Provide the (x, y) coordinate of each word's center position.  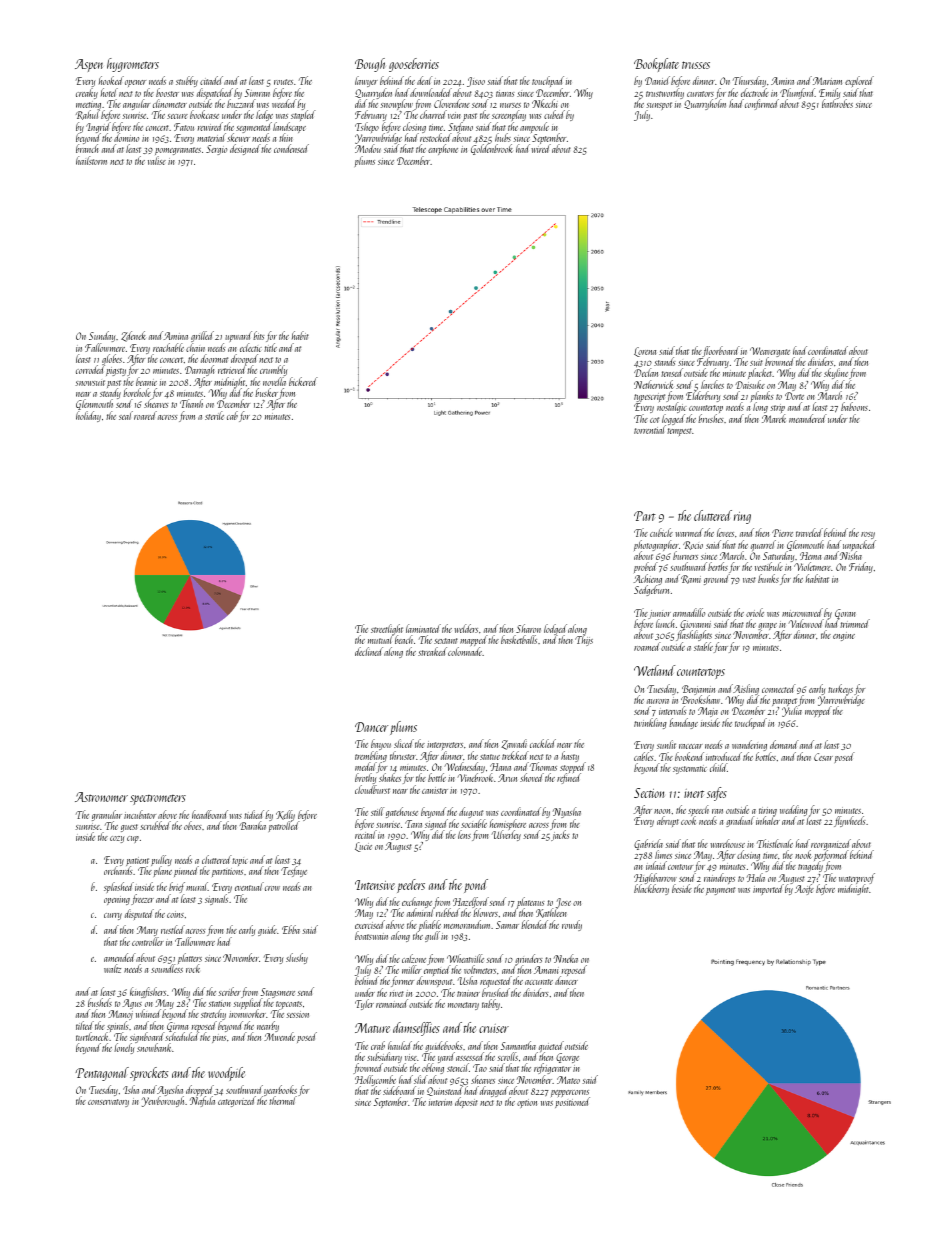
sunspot (659, 106)
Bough (370, 65)
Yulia (792, 712)
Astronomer (101, 797)
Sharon (528, 628)
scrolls (508, 1056)
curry (113, 916)
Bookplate (656, 65)
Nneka (566, 958)
